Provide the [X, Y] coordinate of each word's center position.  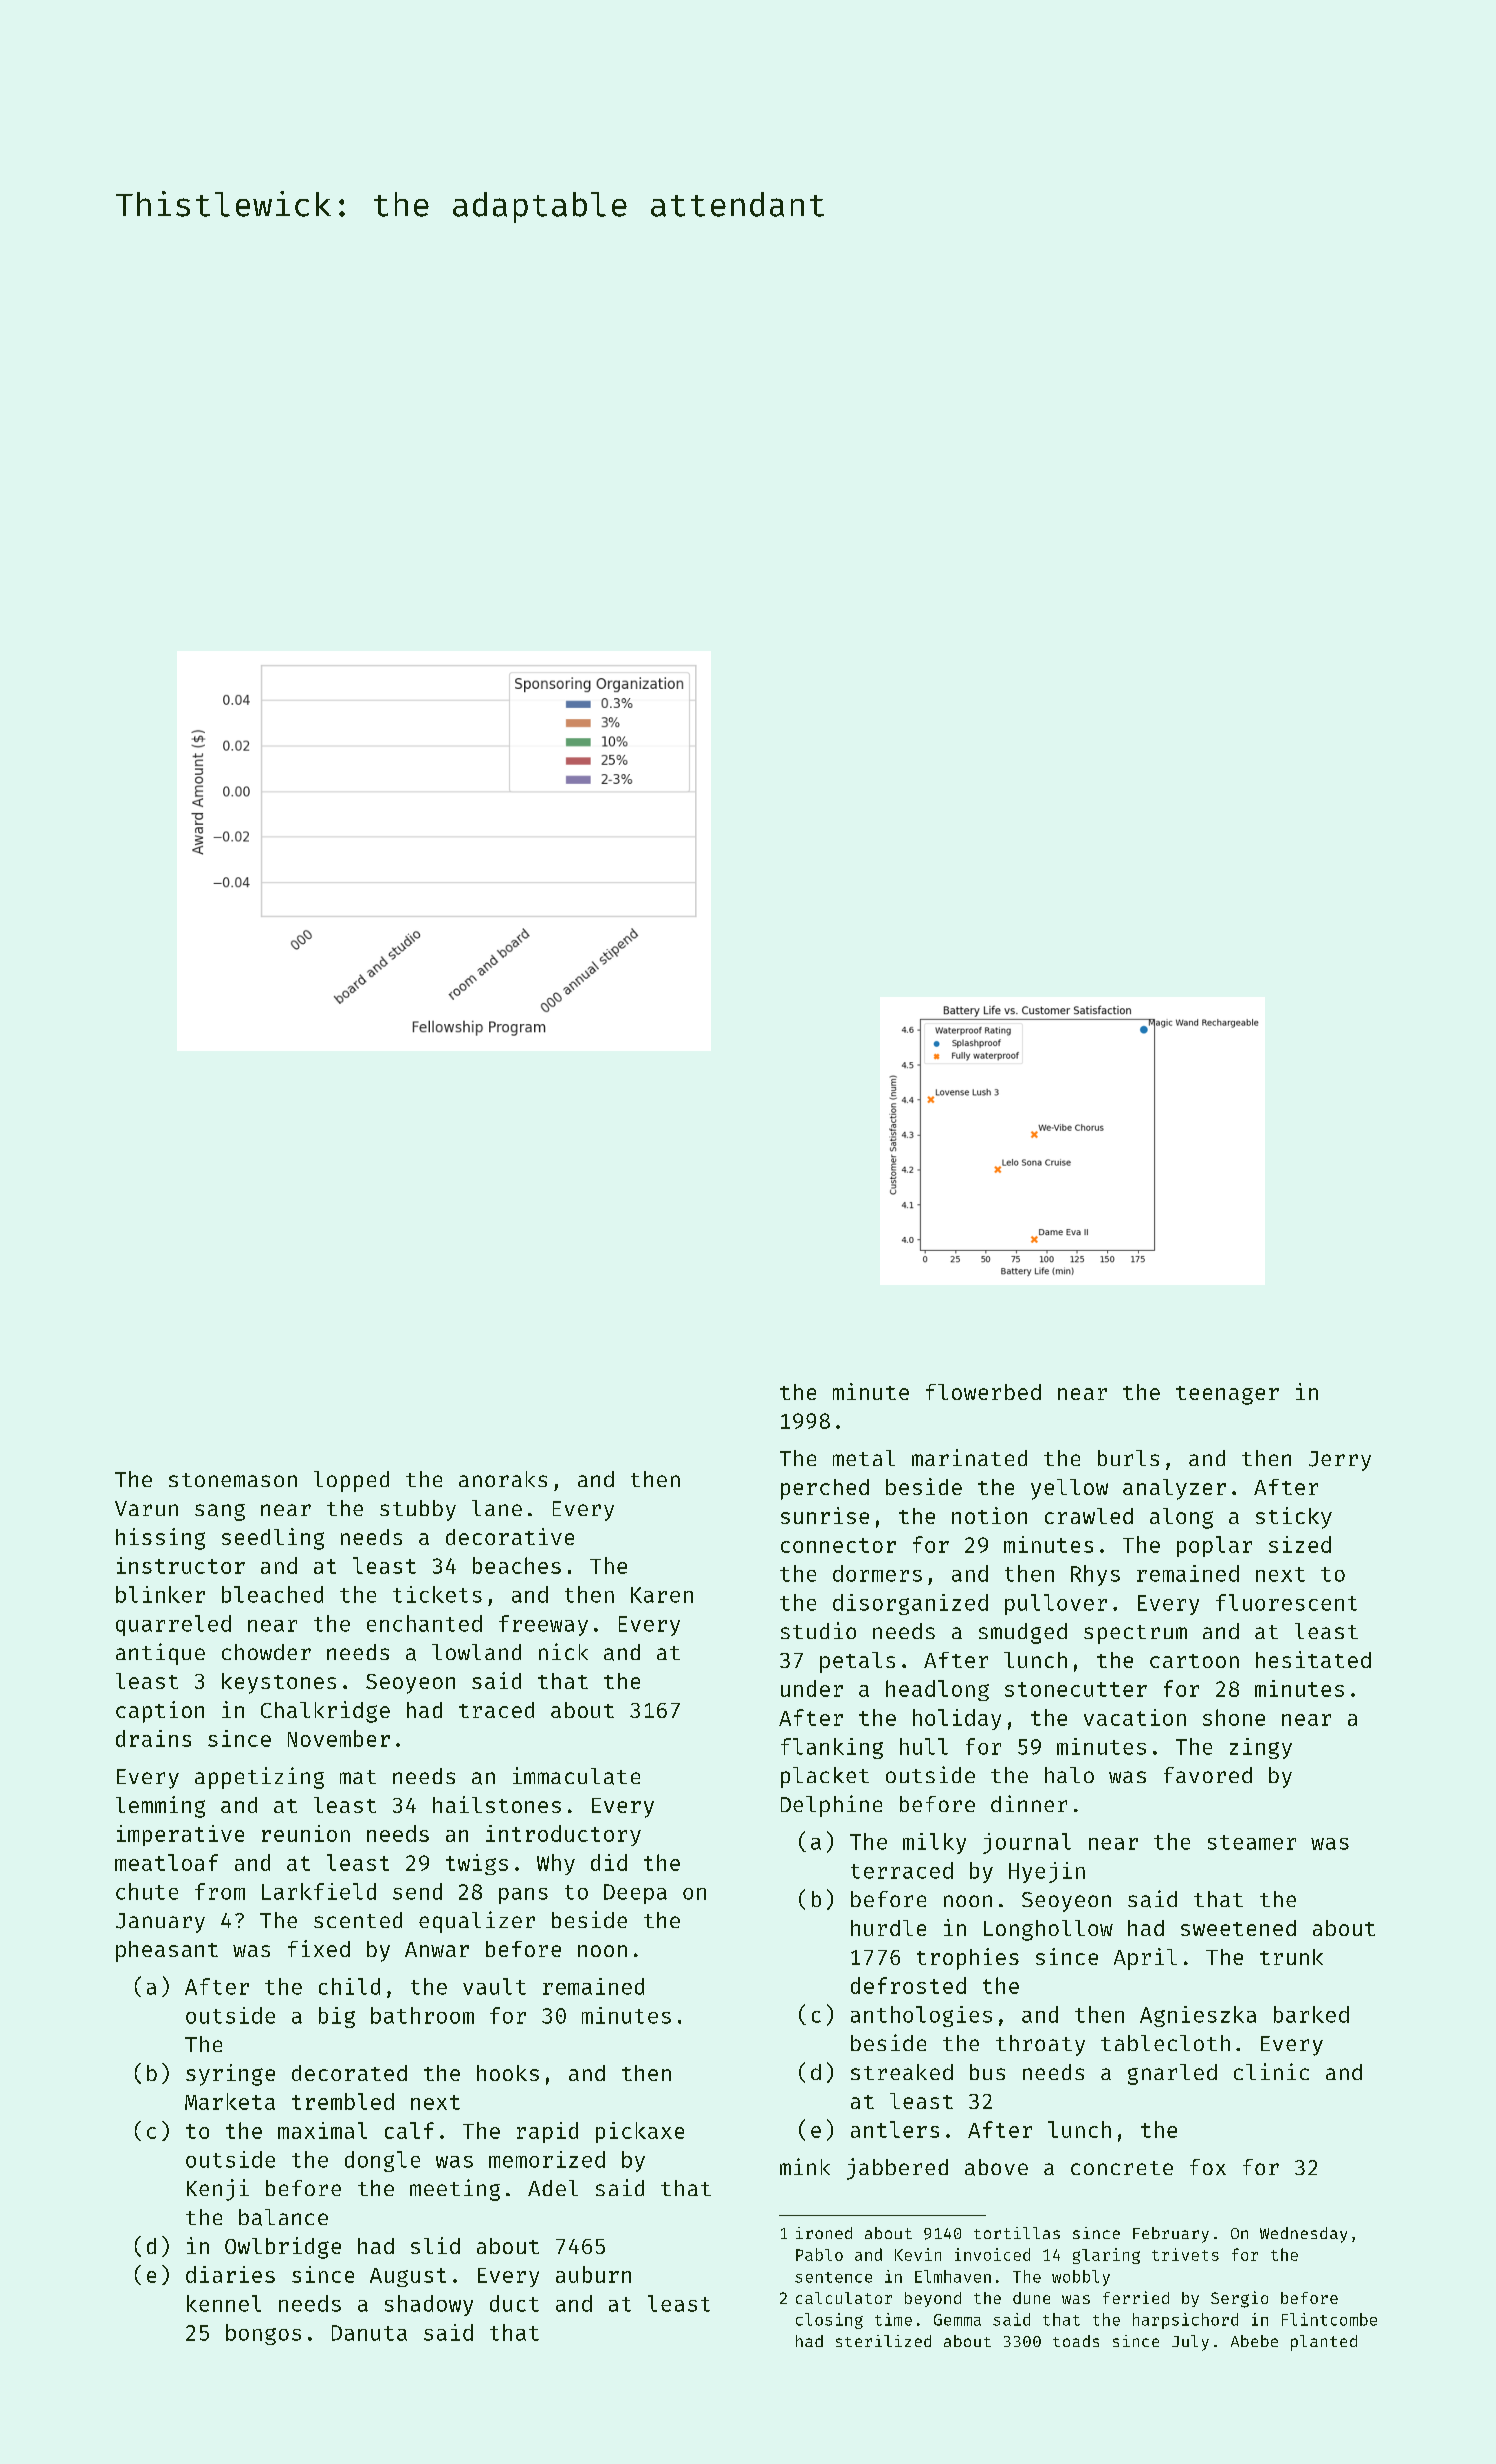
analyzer [1174, 1489]
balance [283, 2217]
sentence [833, 2277]
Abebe [1254, 2341]
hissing [160, 1539]
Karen [662, 1595]
